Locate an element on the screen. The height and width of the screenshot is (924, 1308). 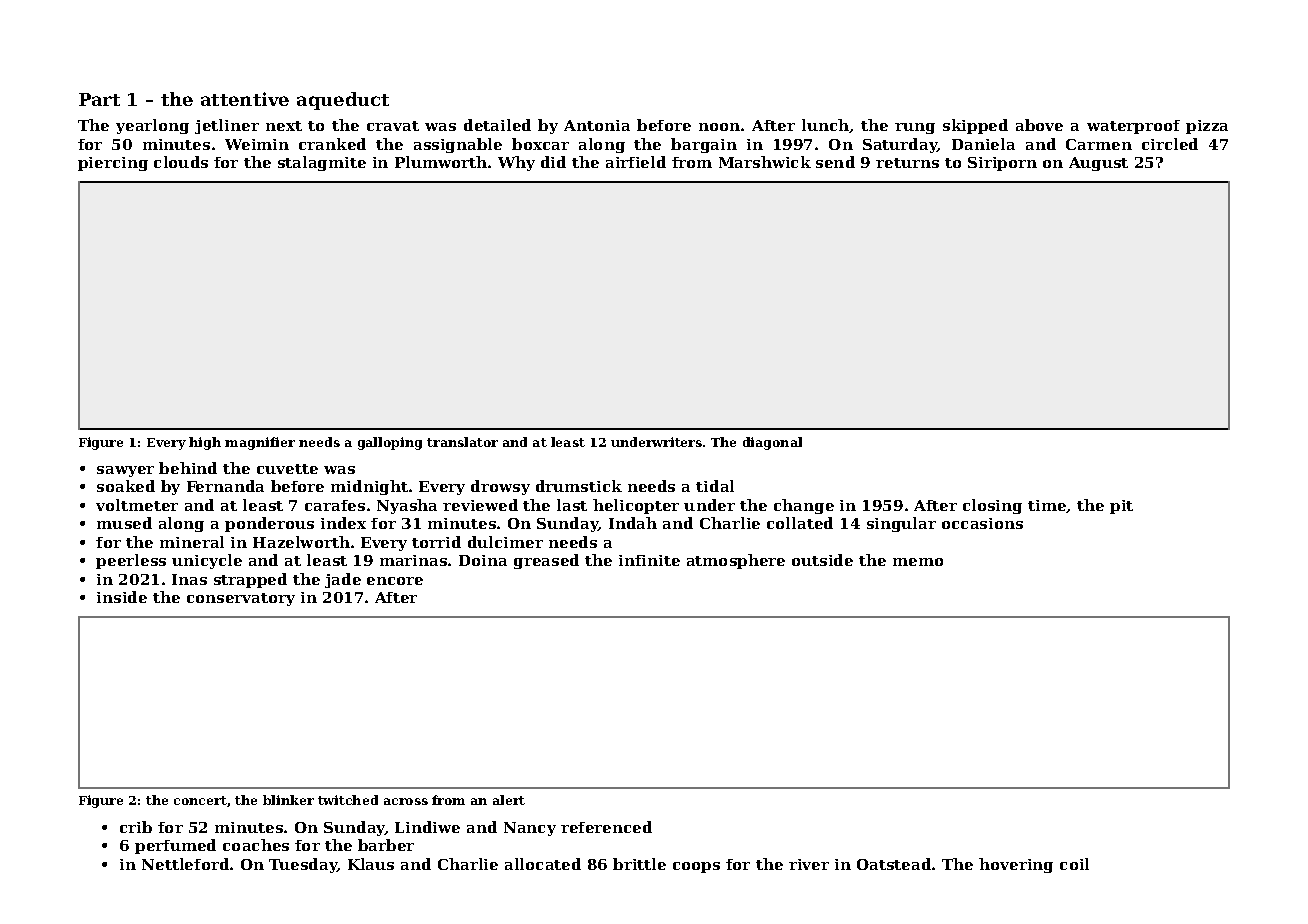
coops is located at coordinates (696, 867).
